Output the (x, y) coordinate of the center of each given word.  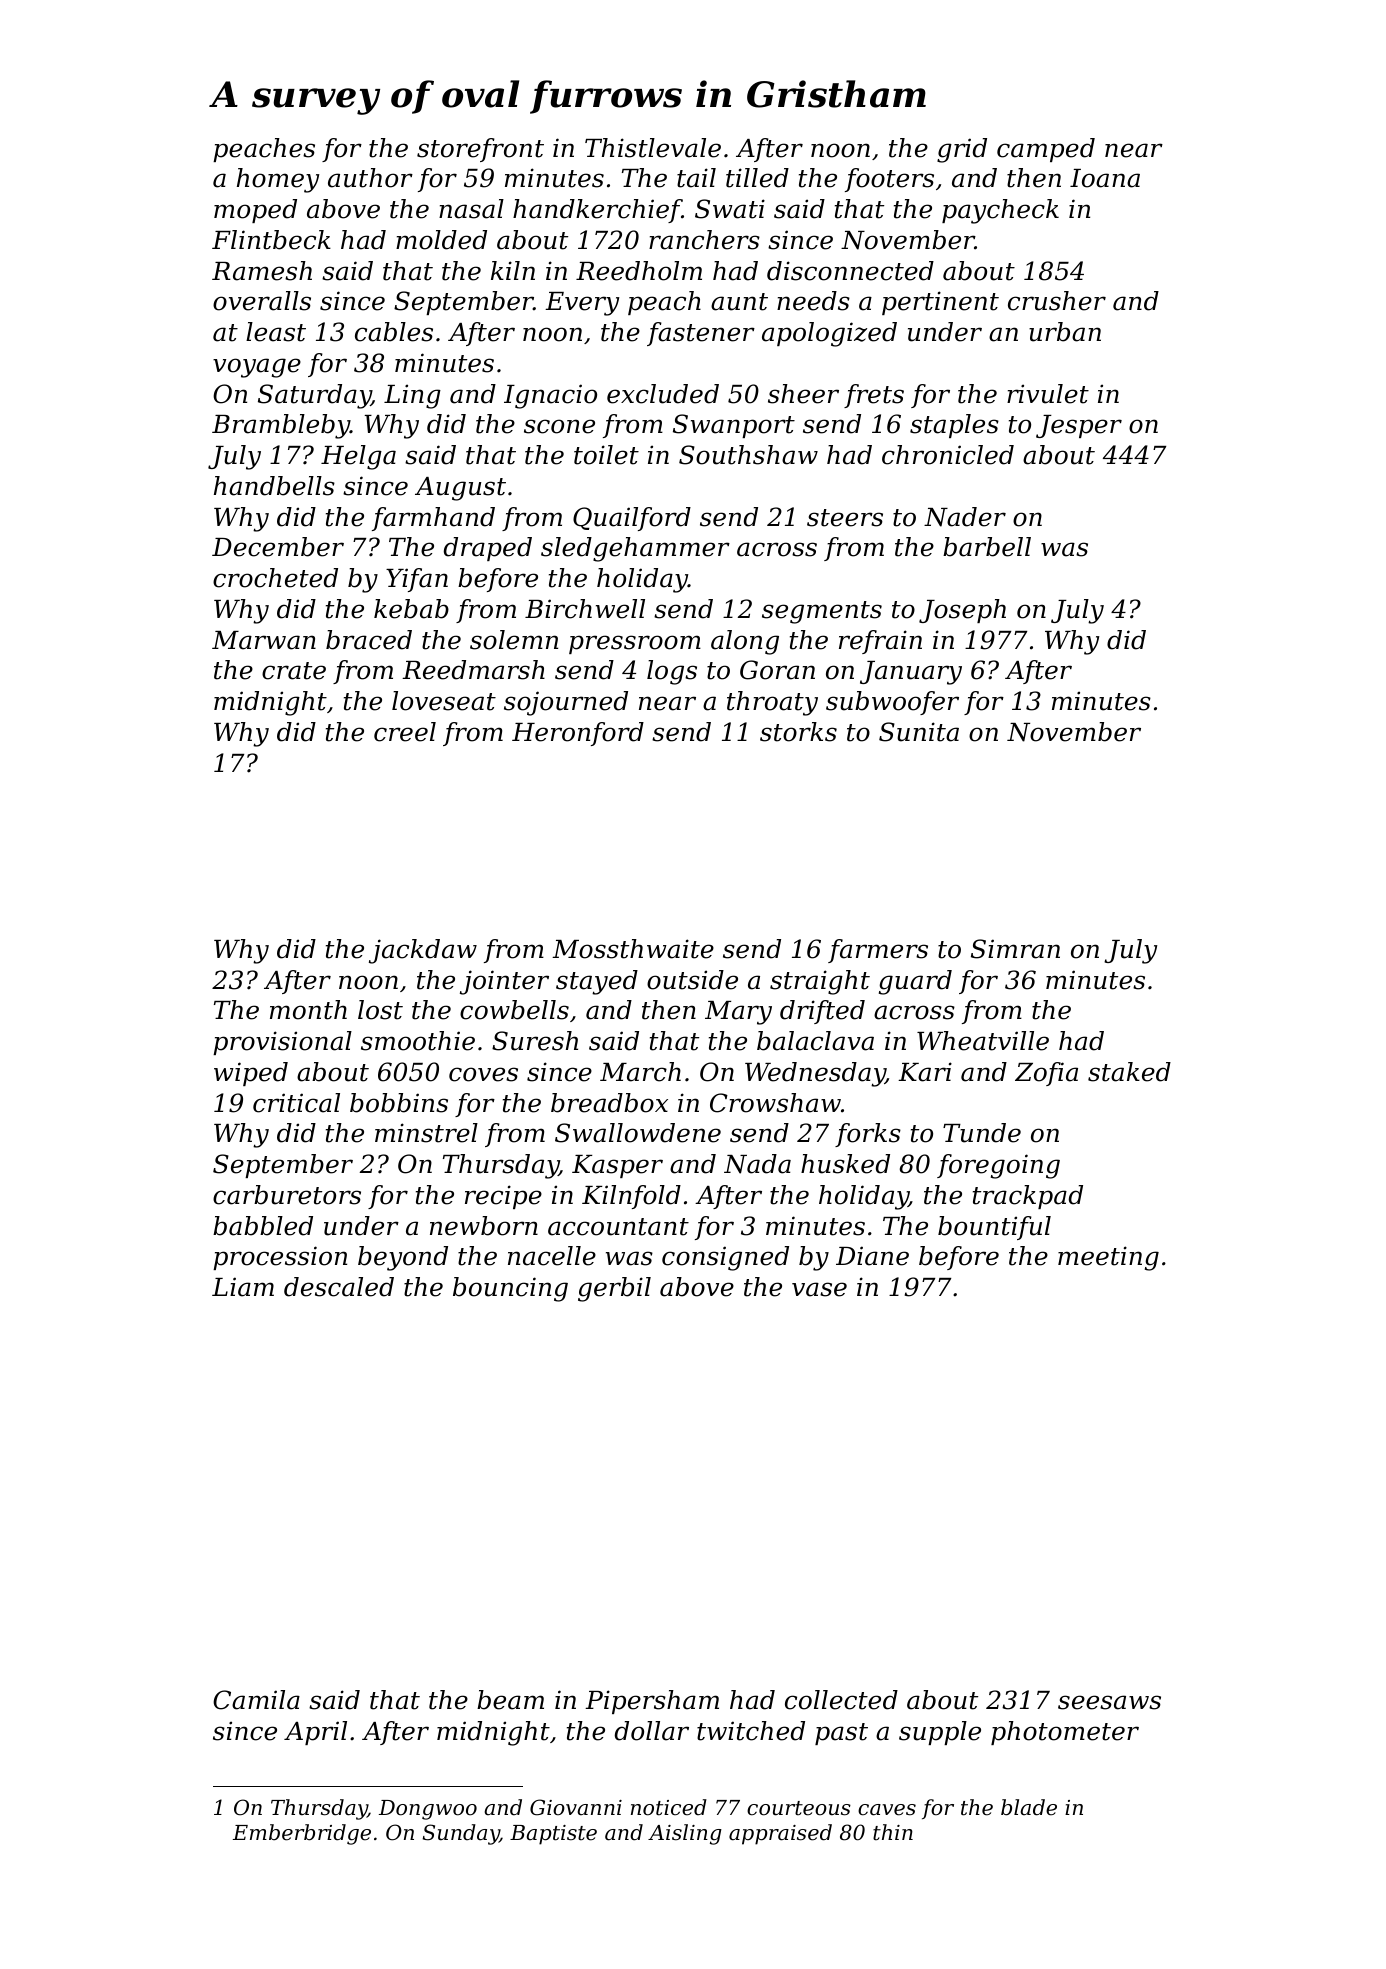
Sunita (919, 732)
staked (1129, 1072)
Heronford (578, 734)
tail (696, 178)
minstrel (426, 1133)
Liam (243, 1287)
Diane (872, 1256)
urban (1065, 332)
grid (962, 150)
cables (394, 332)
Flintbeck (271, 240)
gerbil (614, 1289)
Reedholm (639, 271)
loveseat (444, 701)
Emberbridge (302, 1834)
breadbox (609, 1103)
